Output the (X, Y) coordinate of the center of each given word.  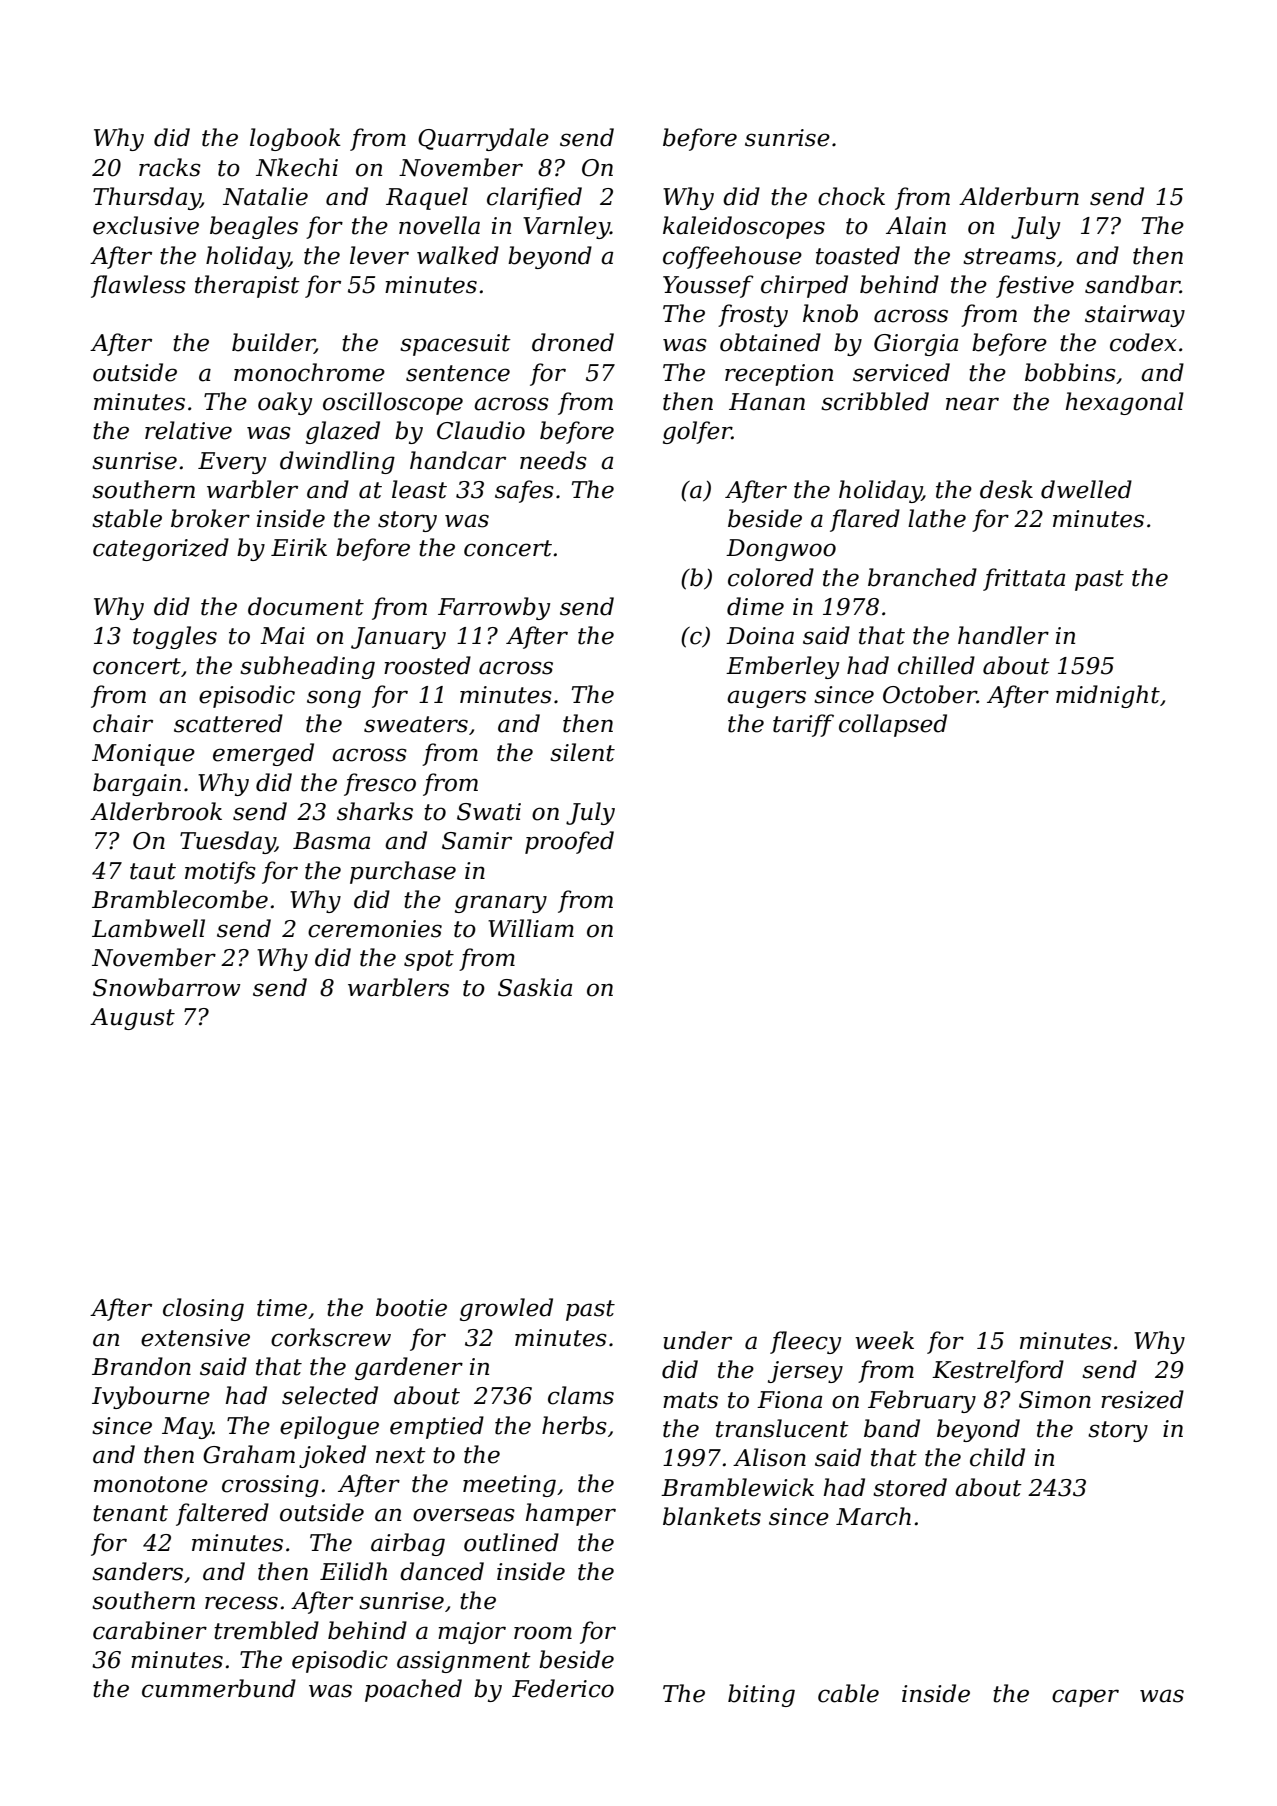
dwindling (337, 462)
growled (506, 1309)
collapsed (893, 725)
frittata (1024, 579)
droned (573, 342)
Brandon (141, 1366)
